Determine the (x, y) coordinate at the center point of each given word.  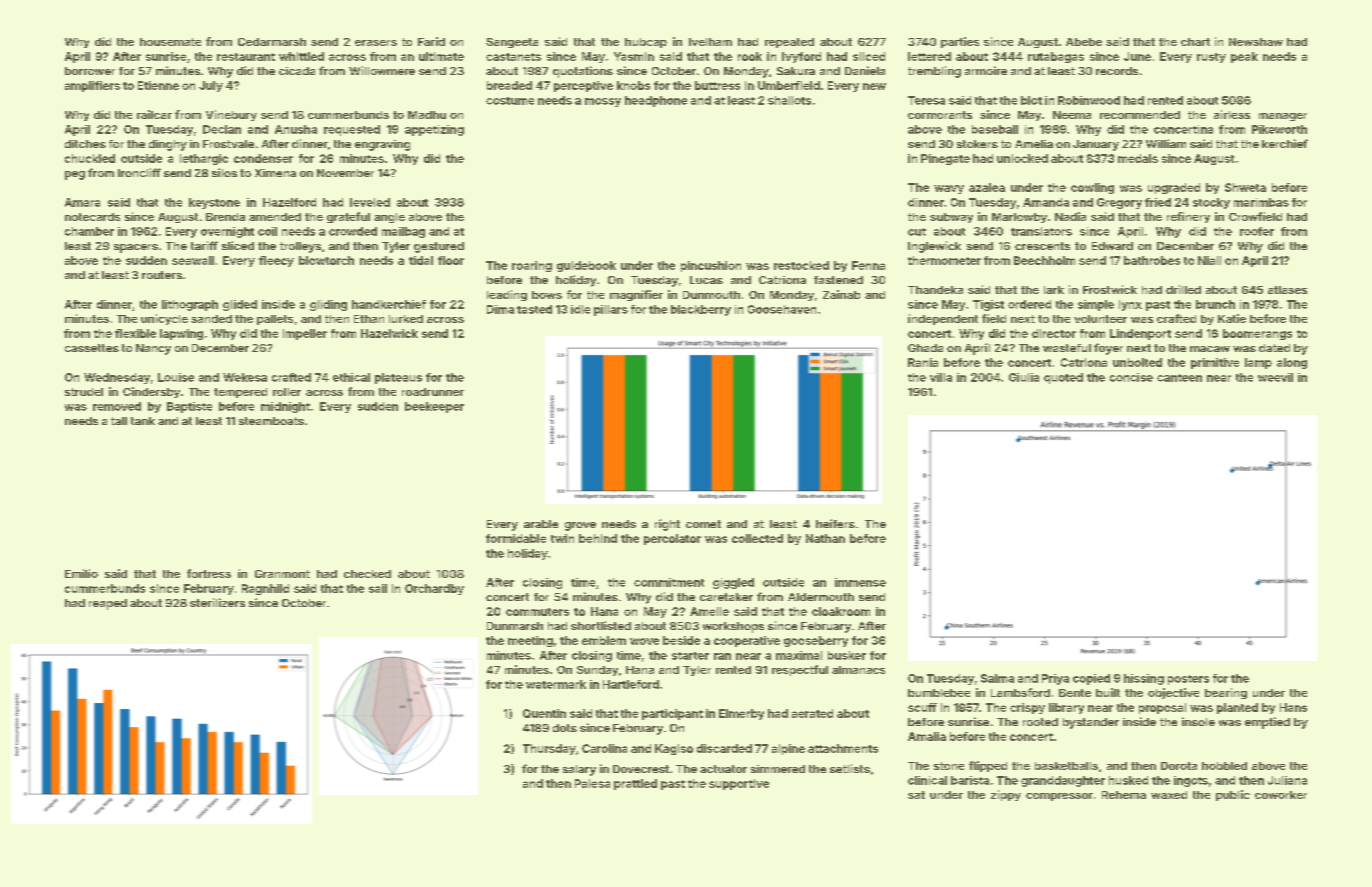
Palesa (592, 783)
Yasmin (634, 56)
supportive (739, 784)
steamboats (271, 421)
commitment (669, 582)
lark (1054, 290)
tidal (421, 260)
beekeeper (434, 407)
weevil (1275, 377)
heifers (835, 523)
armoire (986, 70)
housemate (170, 42)
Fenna (868, 265)
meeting (530, 641)
